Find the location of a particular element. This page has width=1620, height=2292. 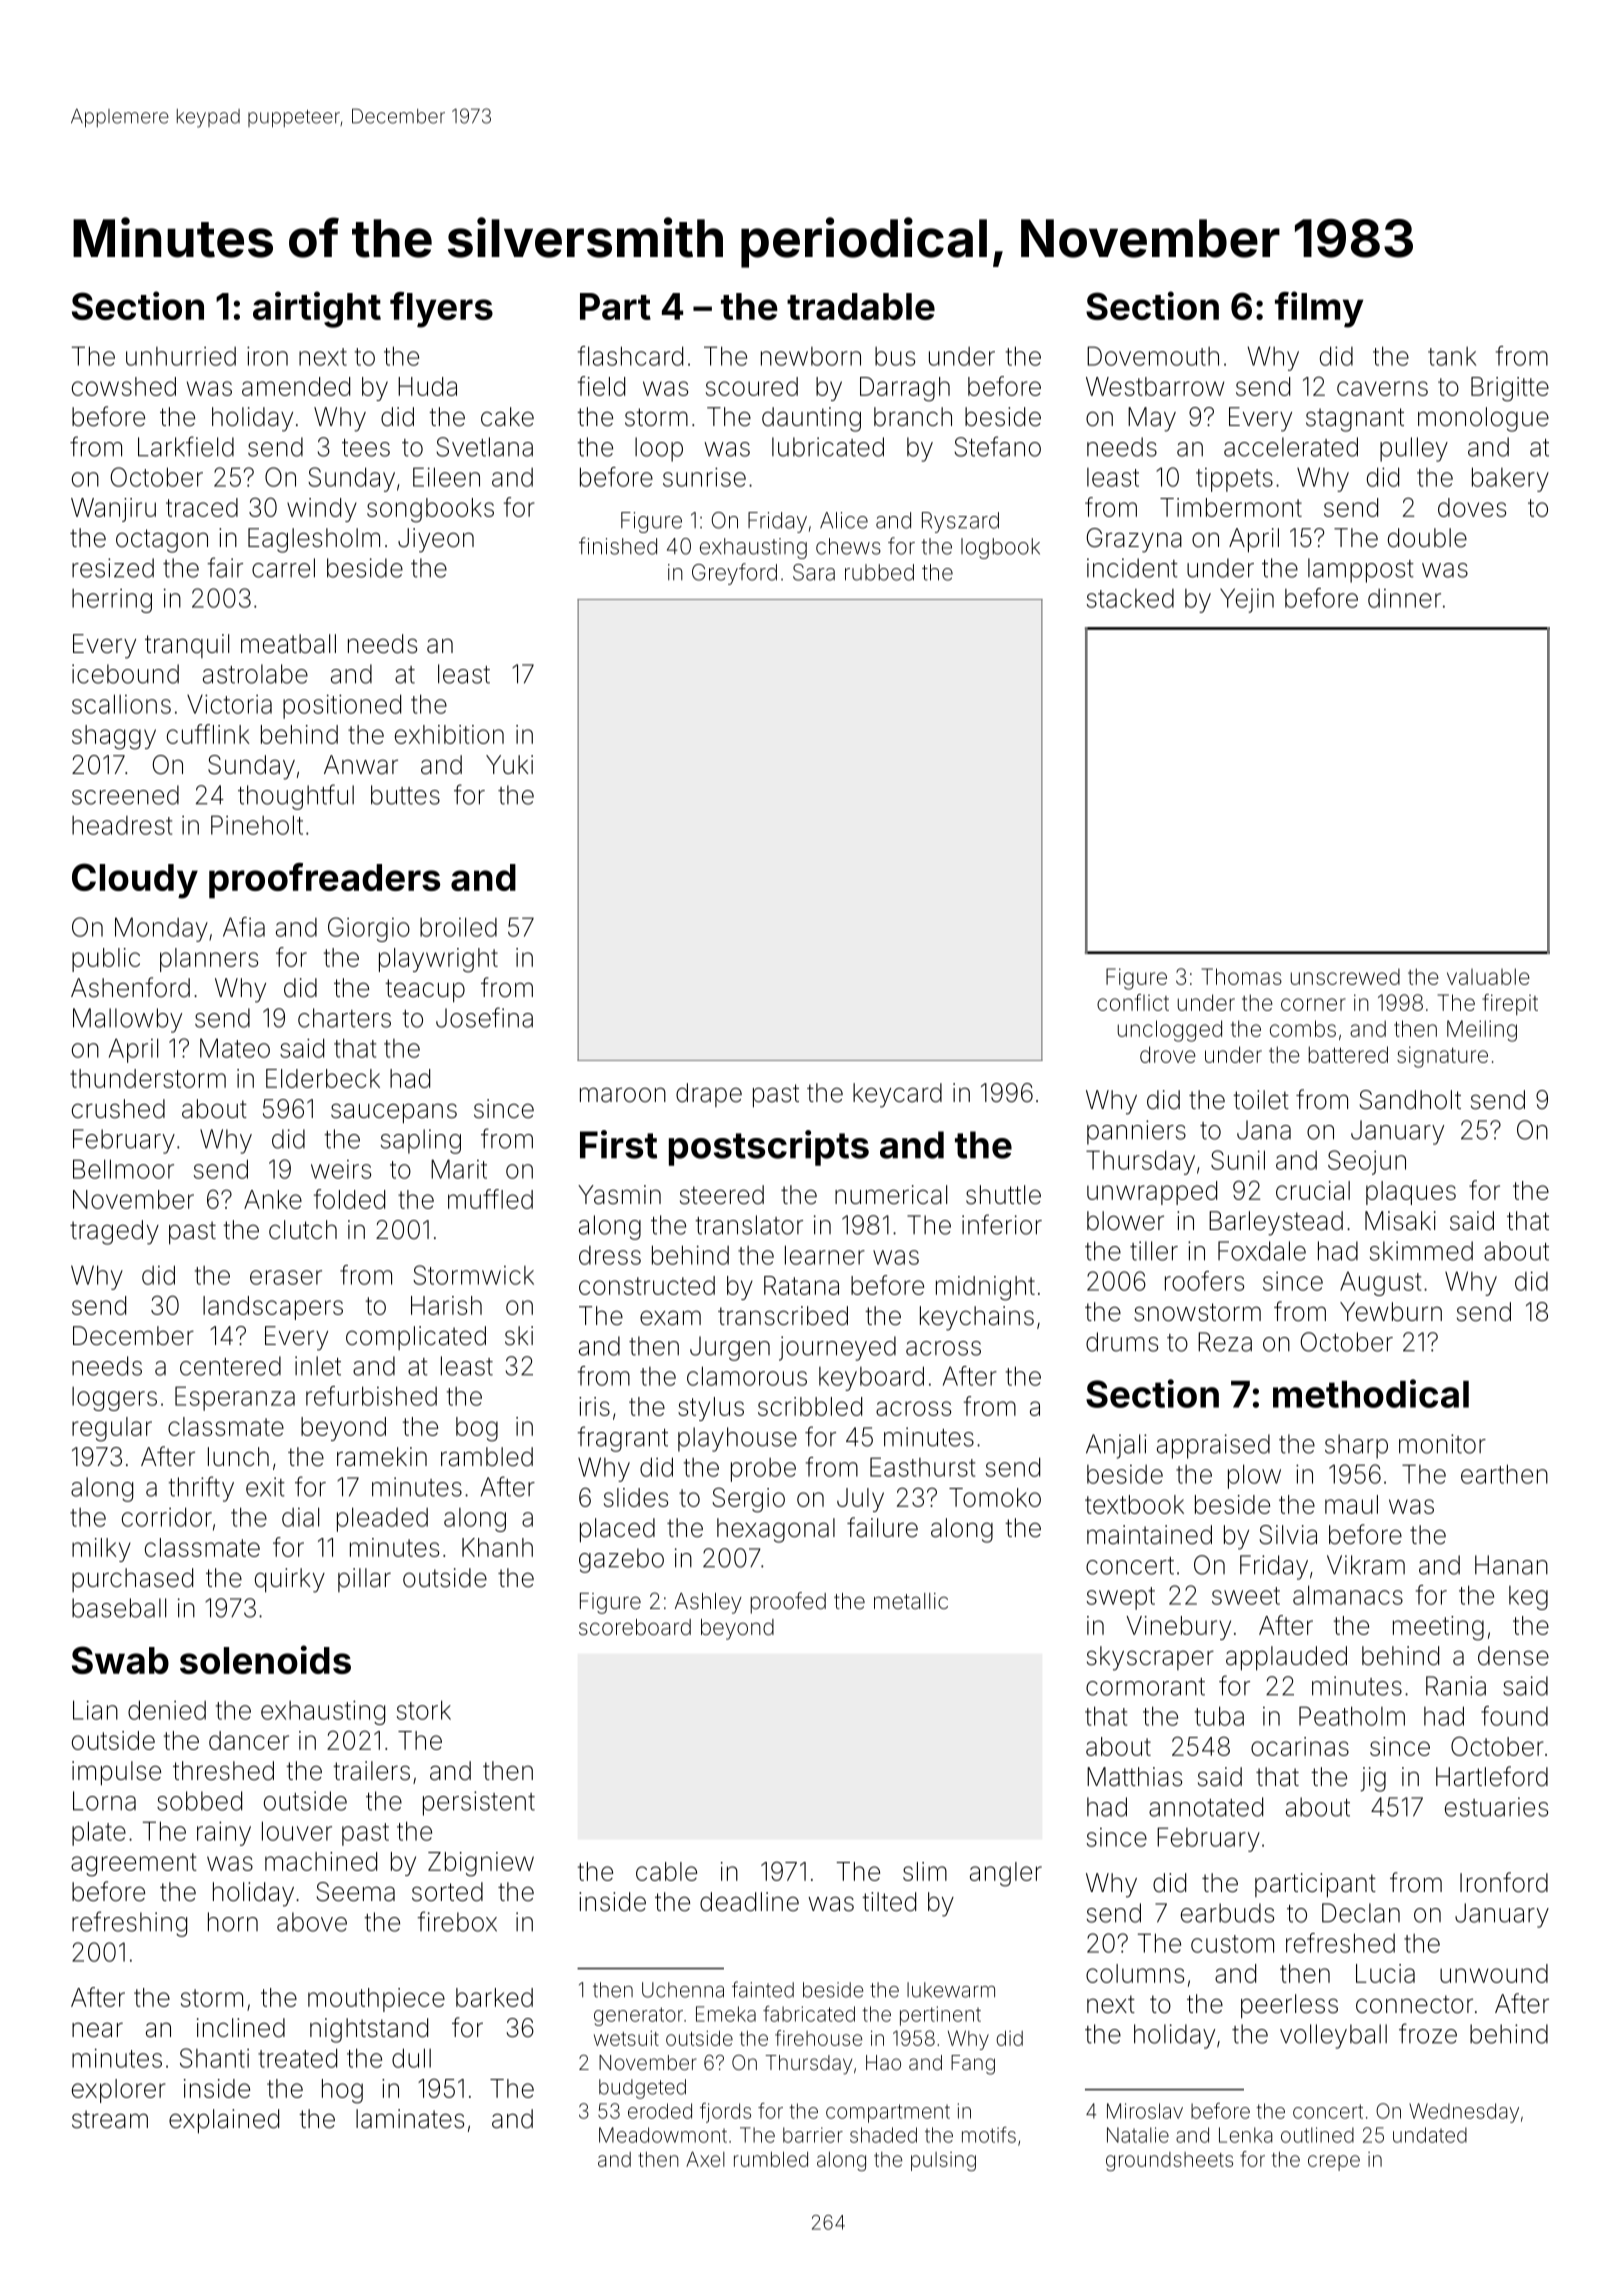

loggers is located at coordinates (114, 1399).
